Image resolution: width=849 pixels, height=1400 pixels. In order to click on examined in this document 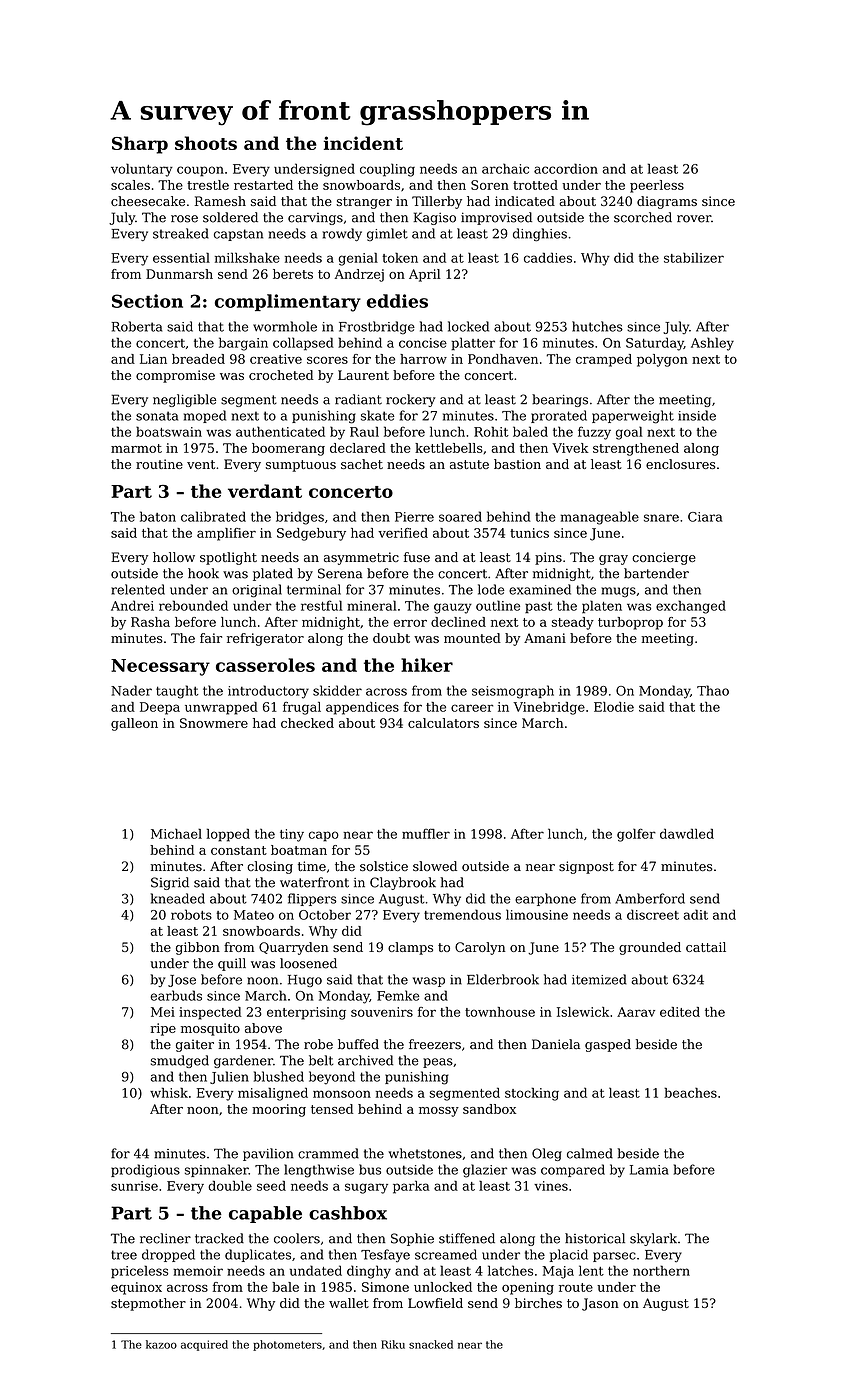, I will do `click(540, 589)`.
